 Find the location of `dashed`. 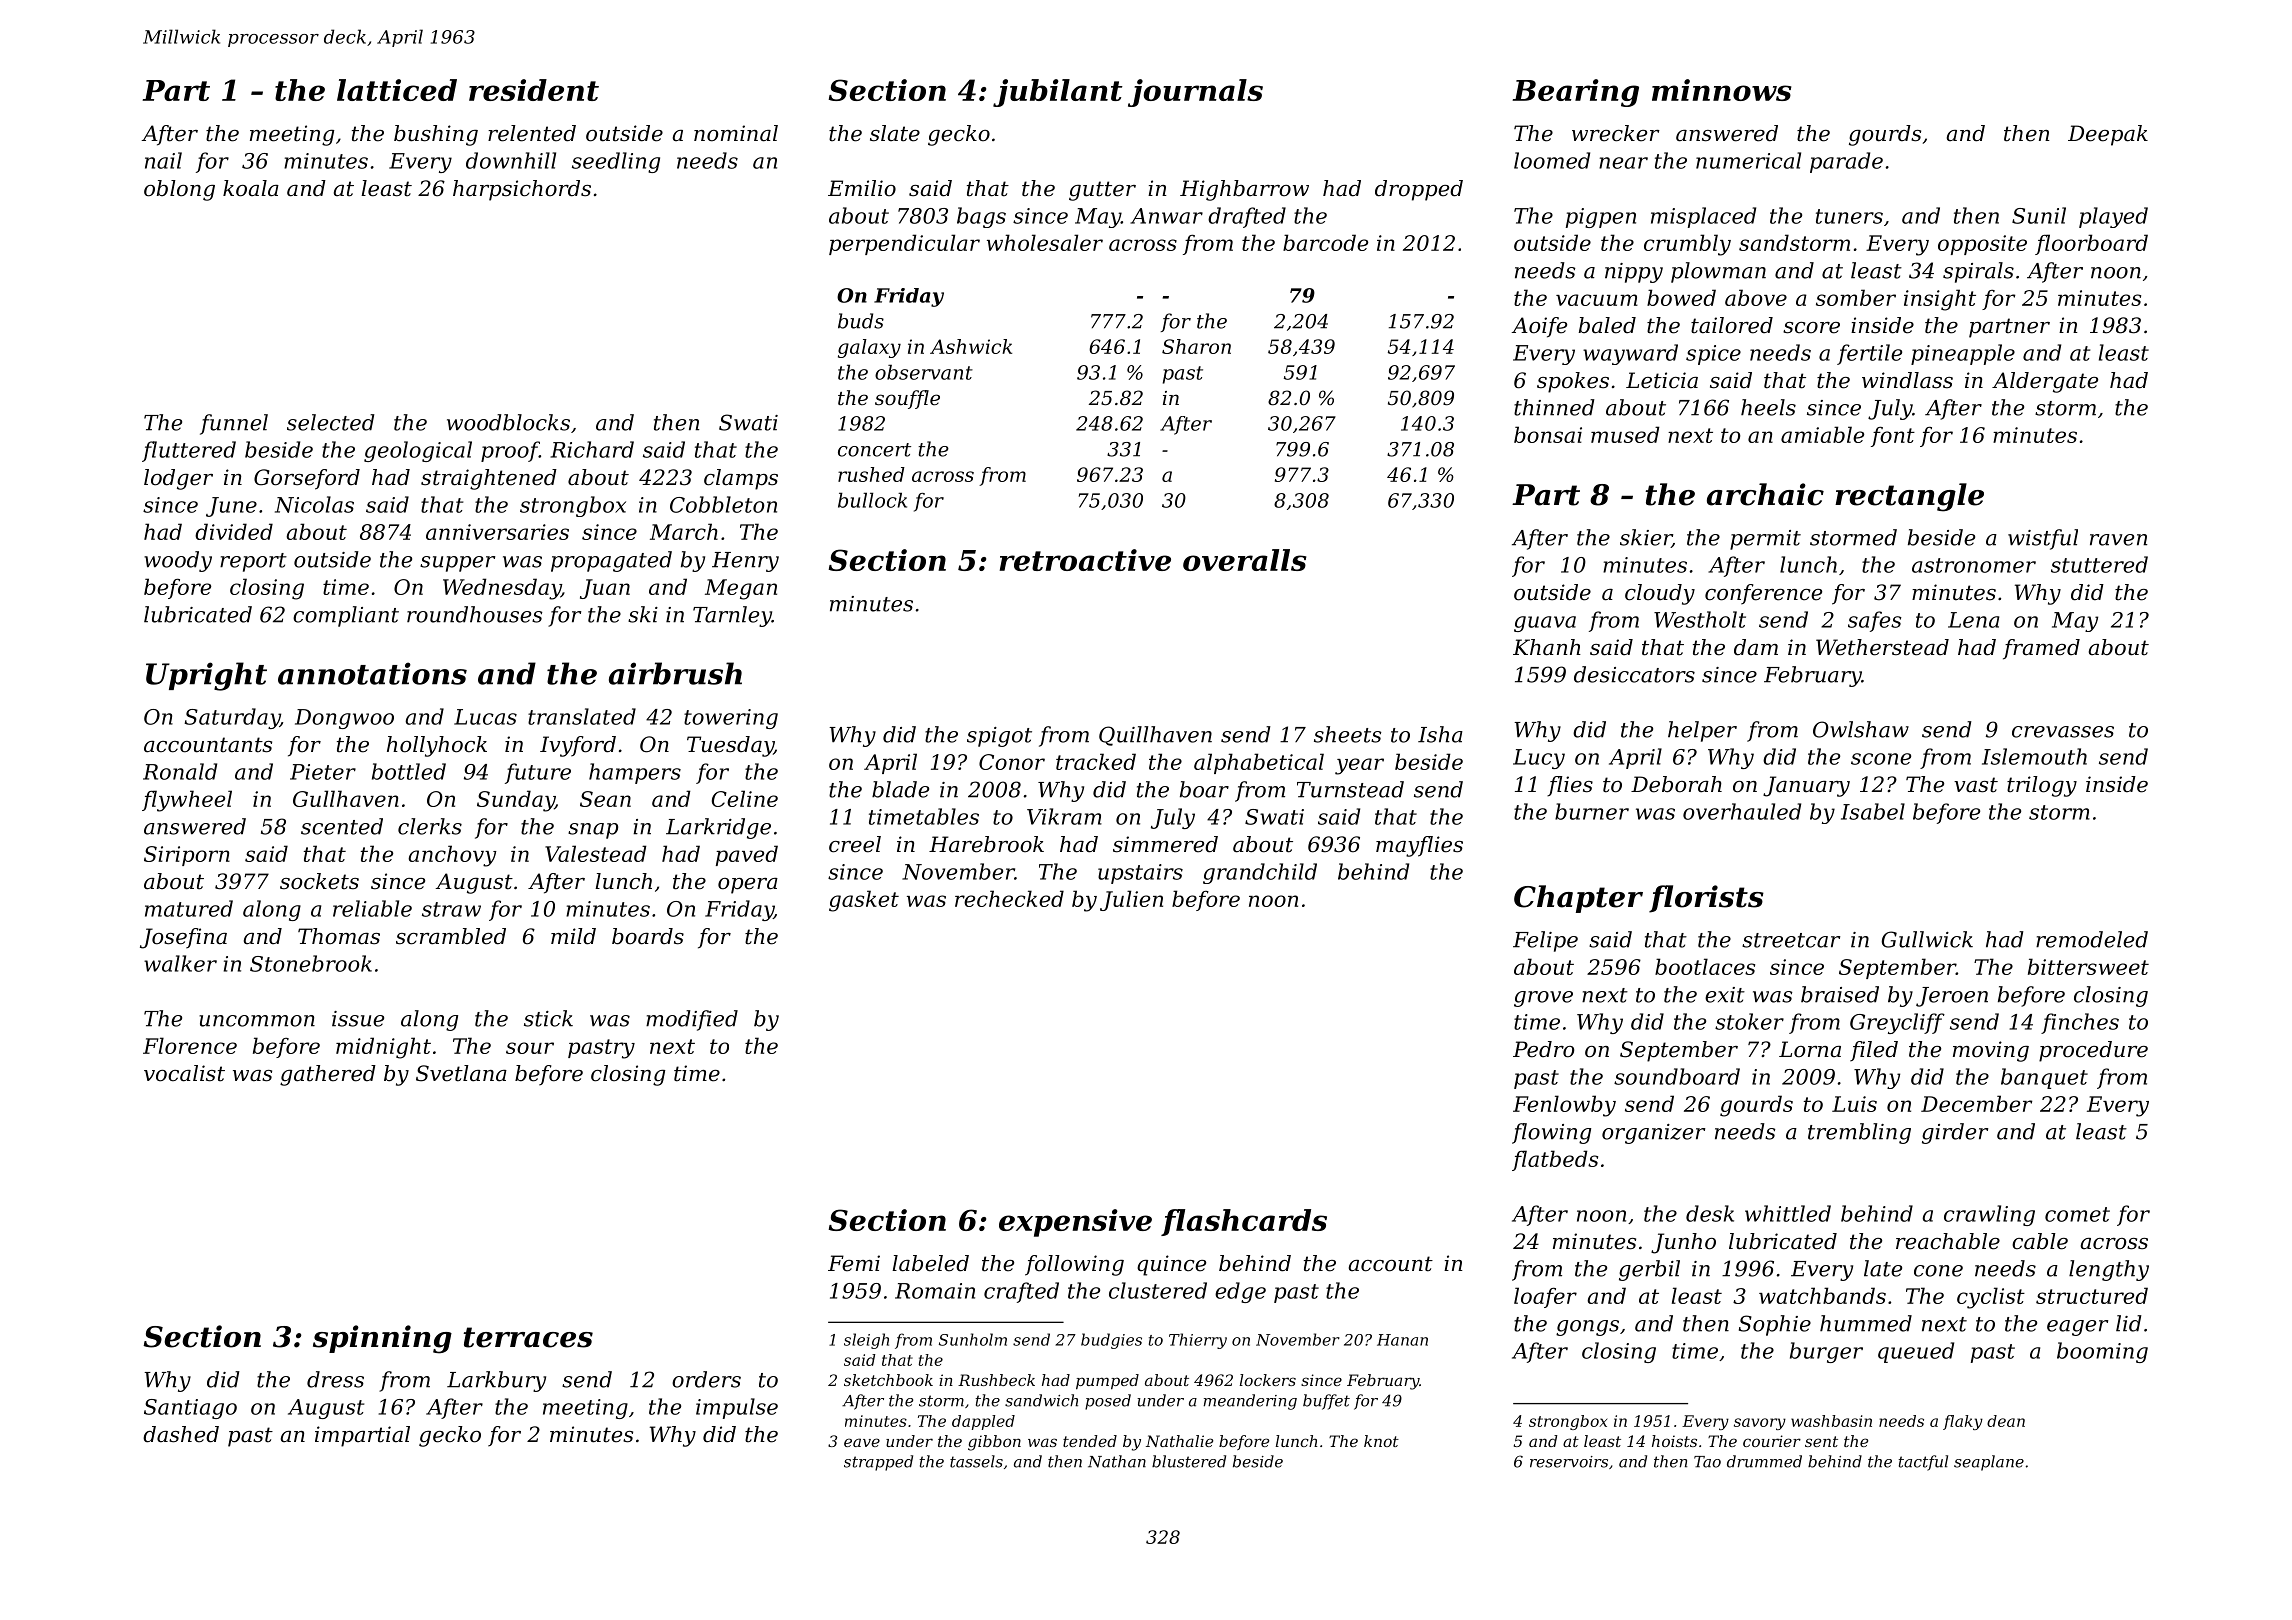

dashed is located at coordinates (181, 1434).
